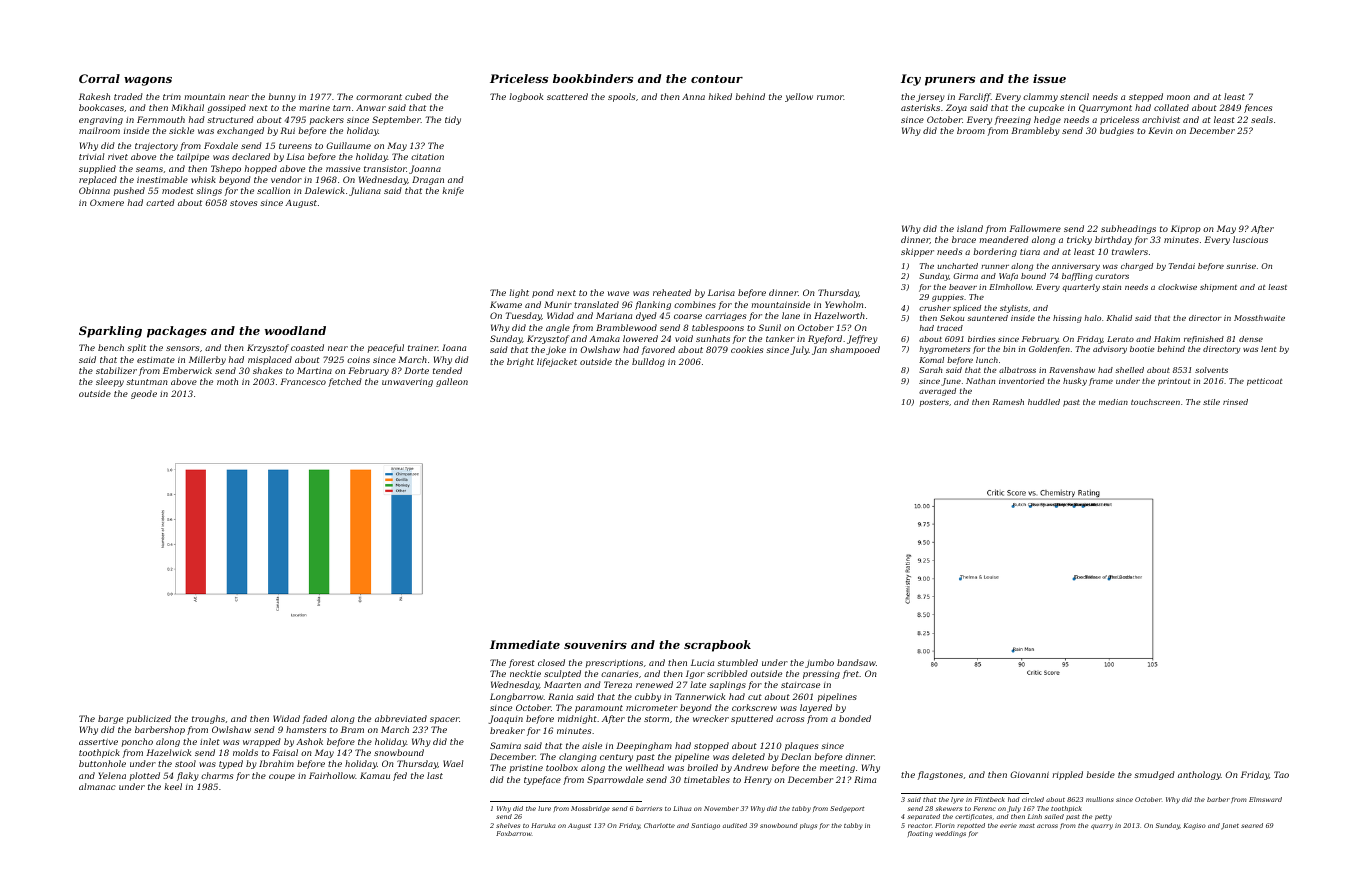 The image size is (1372, 887). What do you see at coordinates (970, 228) in the page?
I see `island` at bounding box center [970, 228].
